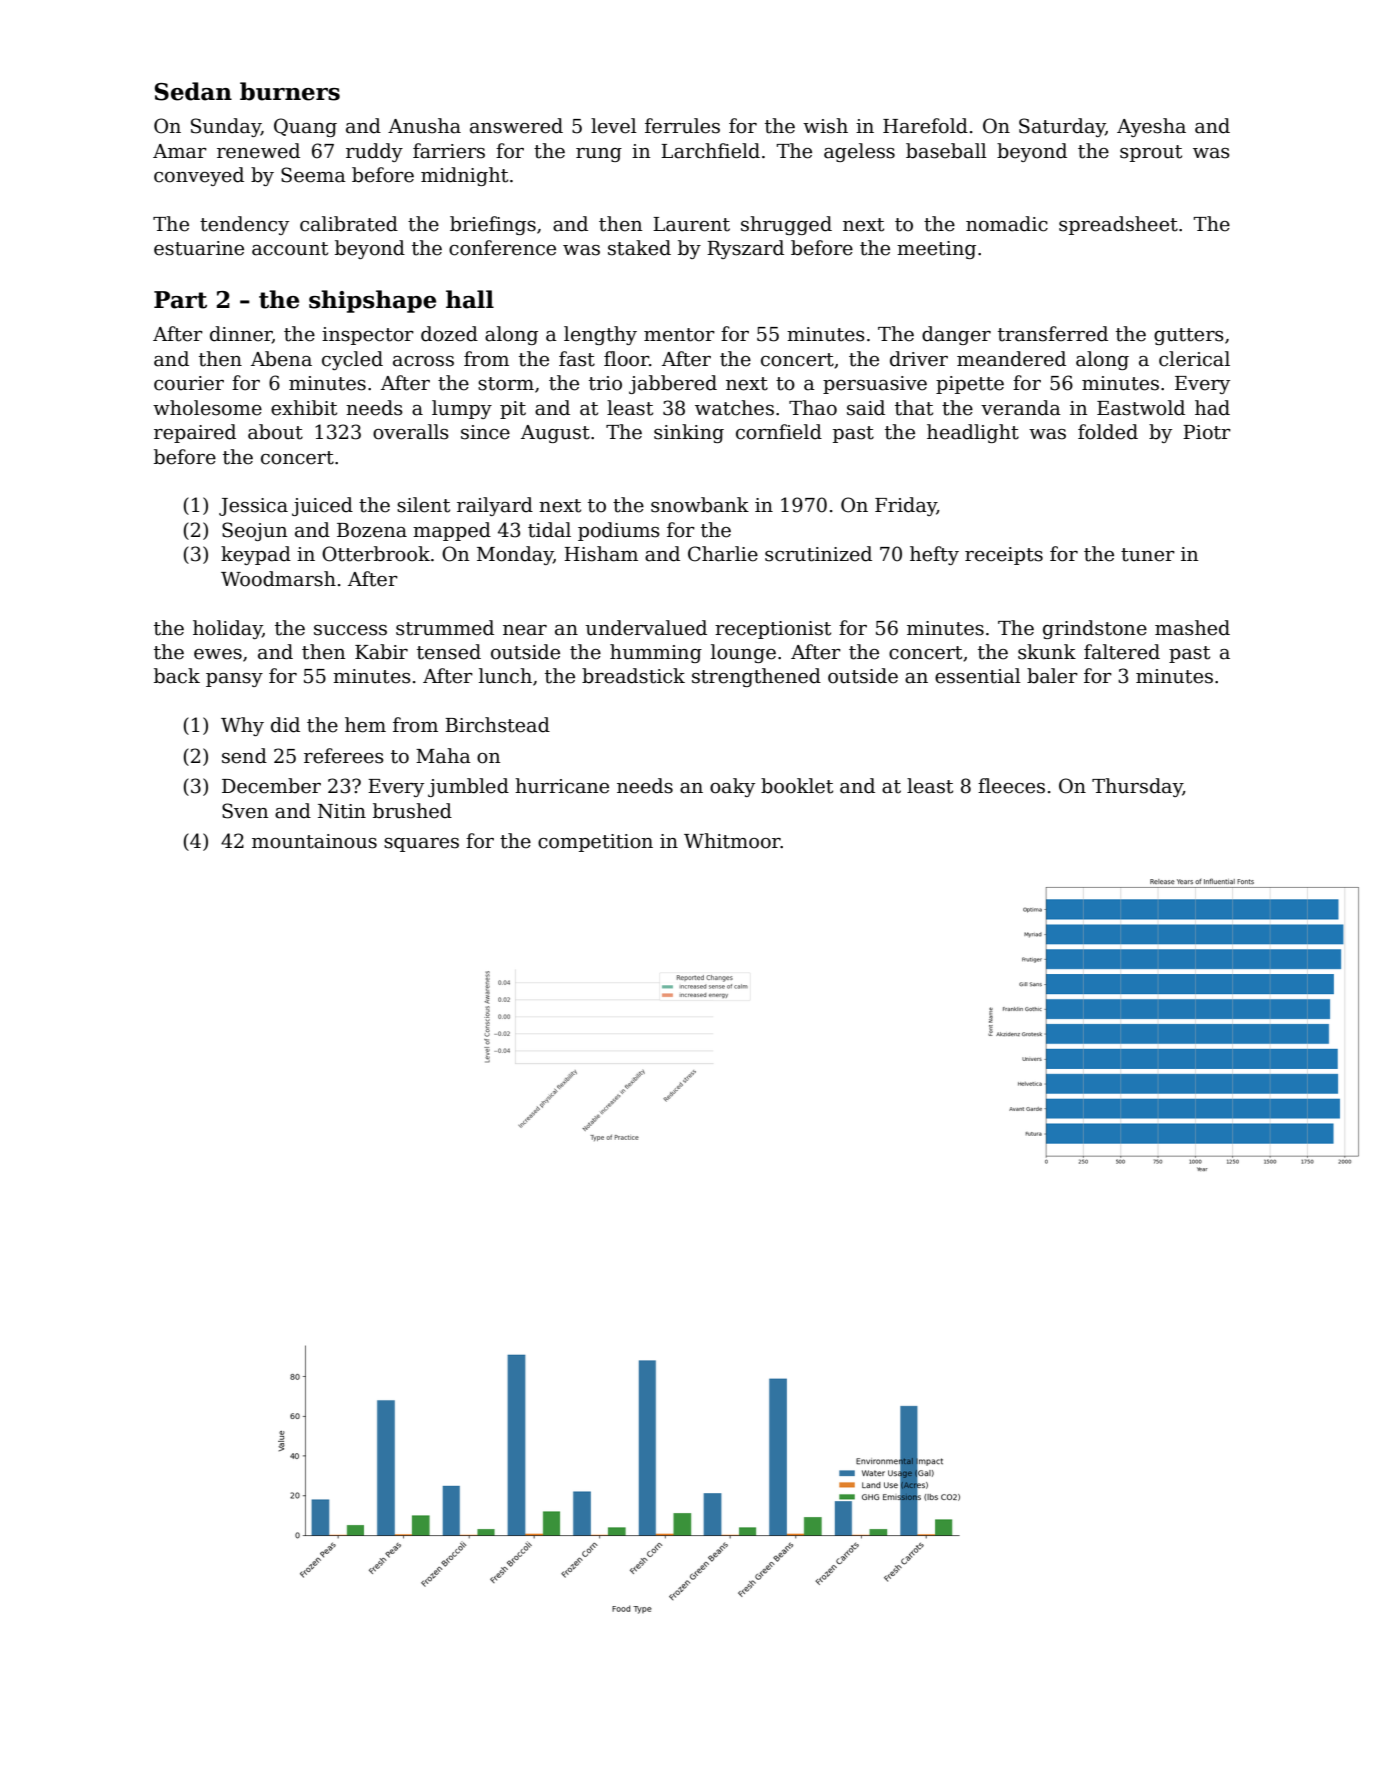 Image resolution: width=1384 pixels, height=1792 pixels. Describe the element at coordinates (421, 845) in the image. I see `squares` at that location.
